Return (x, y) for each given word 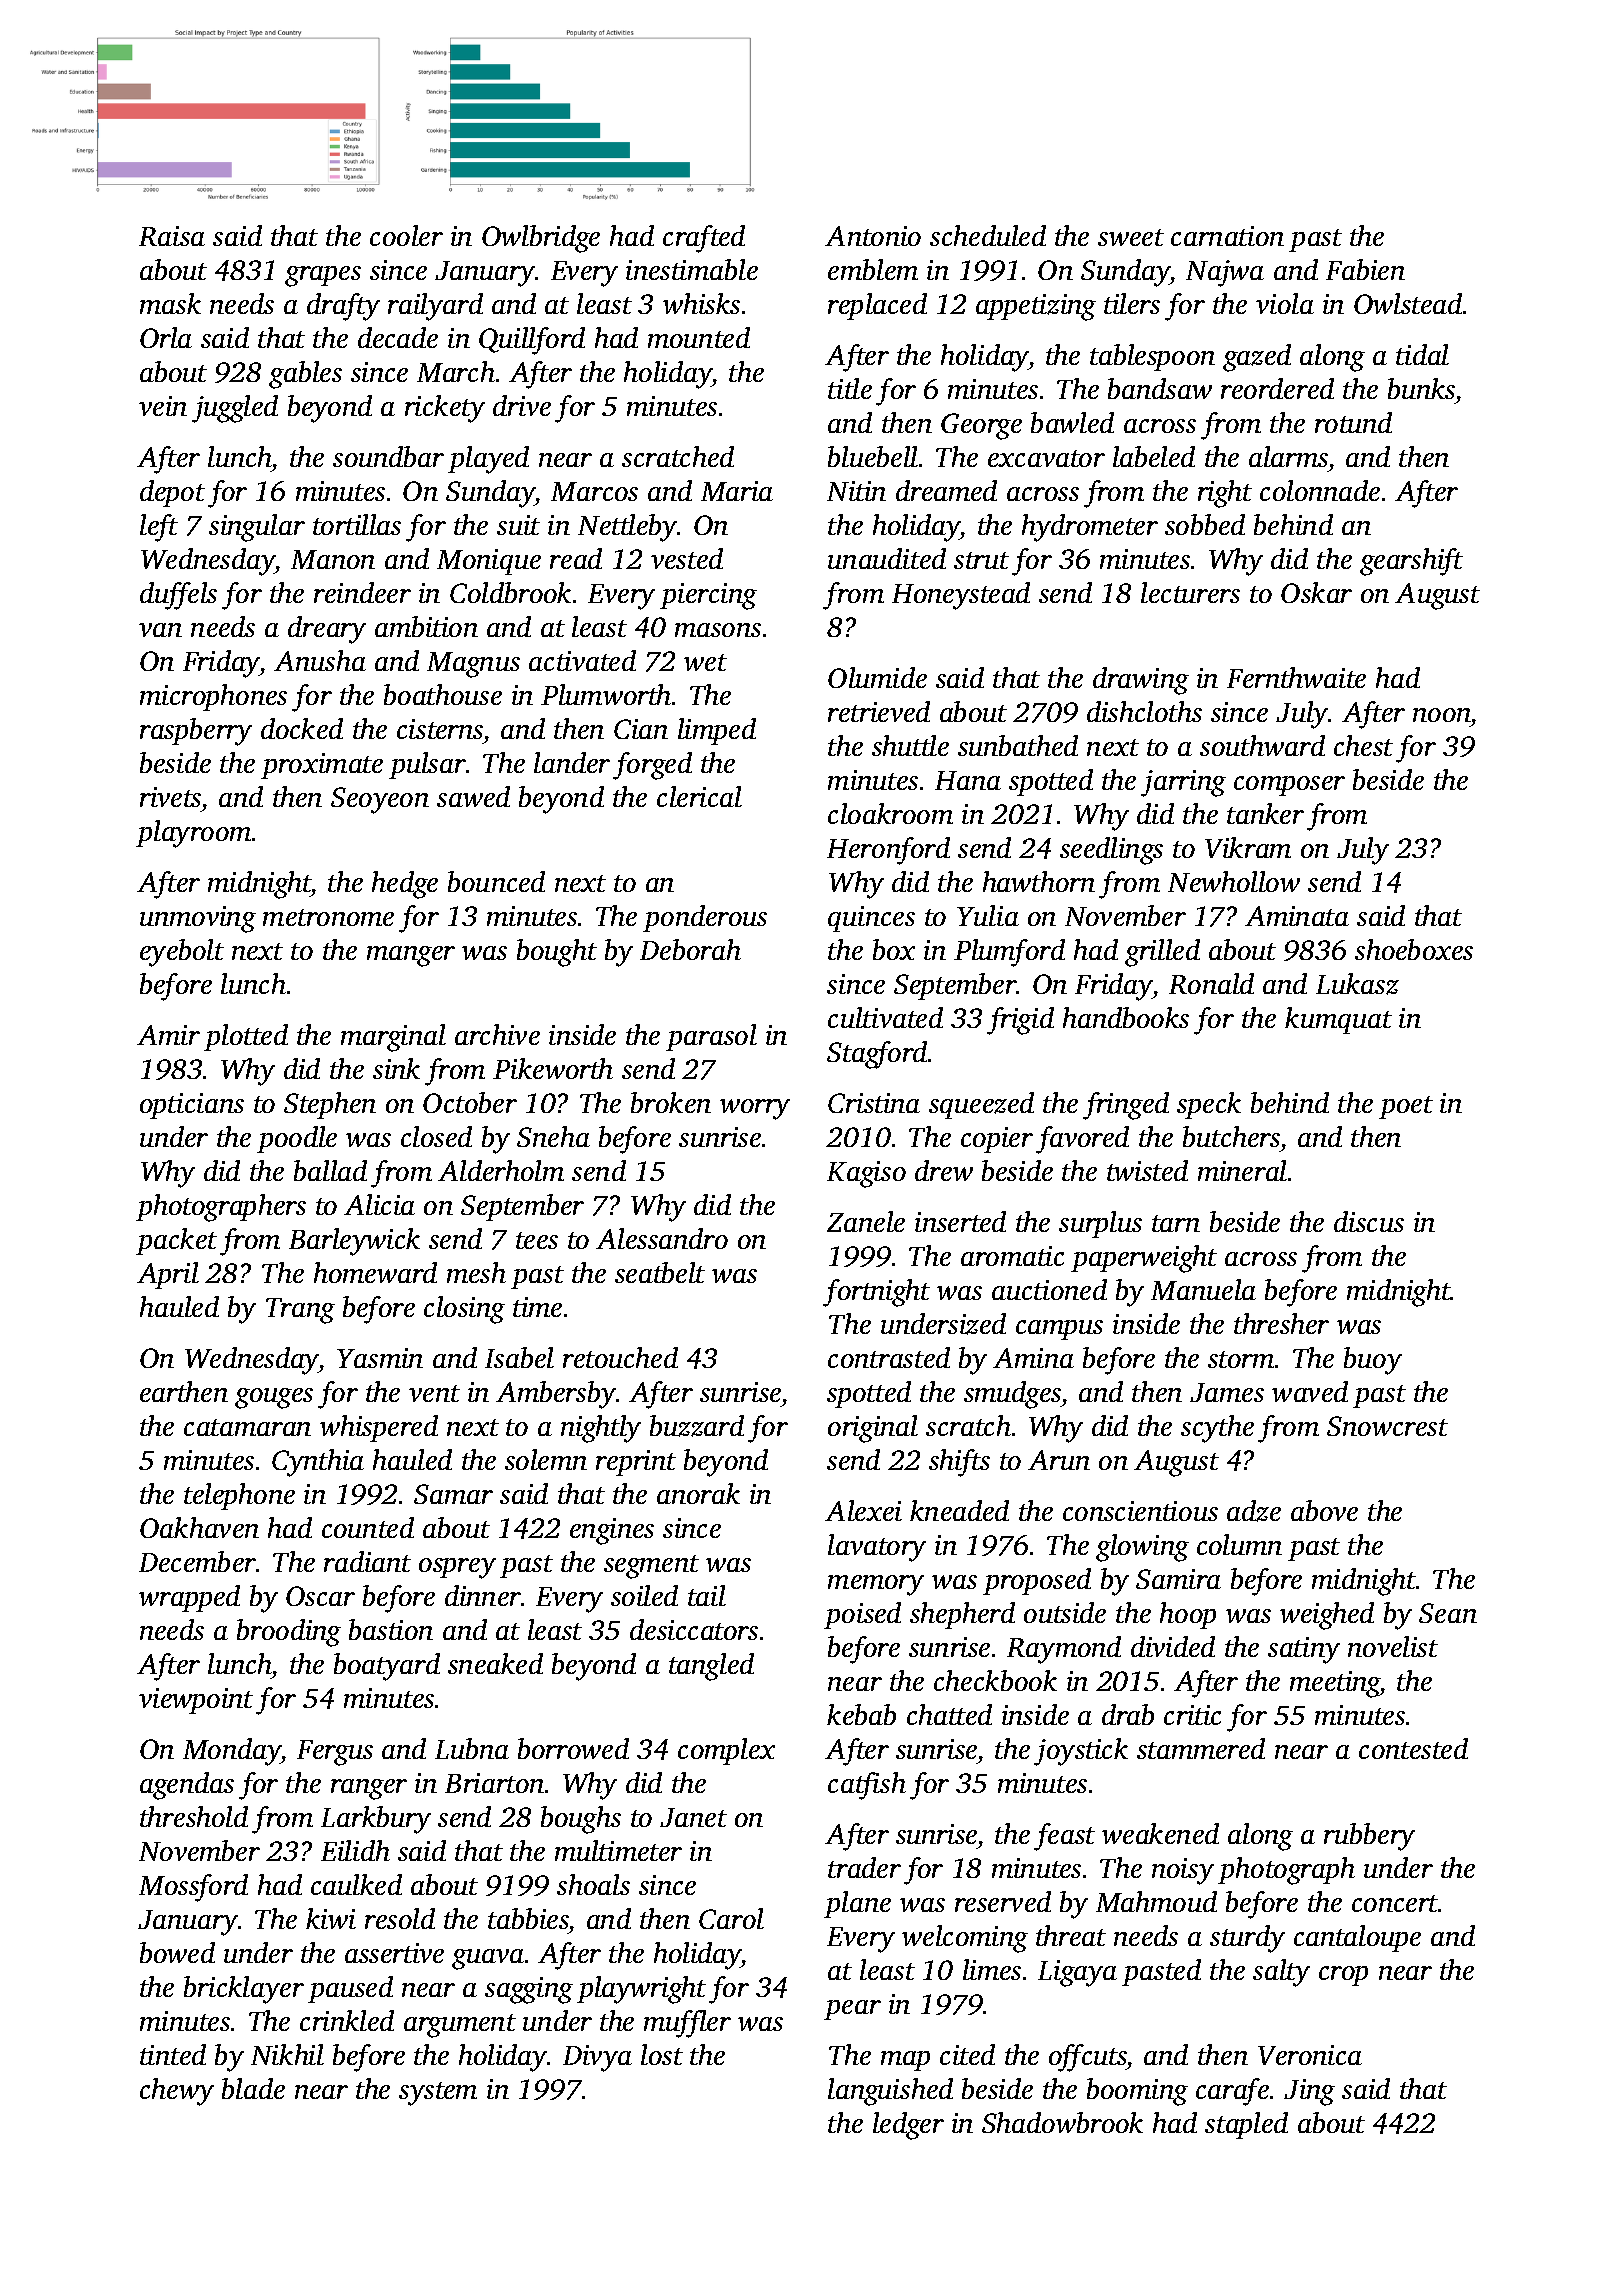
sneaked (495, 1663)
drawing (1141, 681)
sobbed (1205, 524)
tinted (173, 2054)
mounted (699, 337)
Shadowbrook (1062, 2122)
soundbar (388, 456)
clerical (699, 796)
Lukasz (1357, 984)
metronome (328, 917)
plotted (246, 1037)
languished (890, 2092)
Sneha (553, 1136)
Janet (693, 1817)
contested (1413, 1748)
